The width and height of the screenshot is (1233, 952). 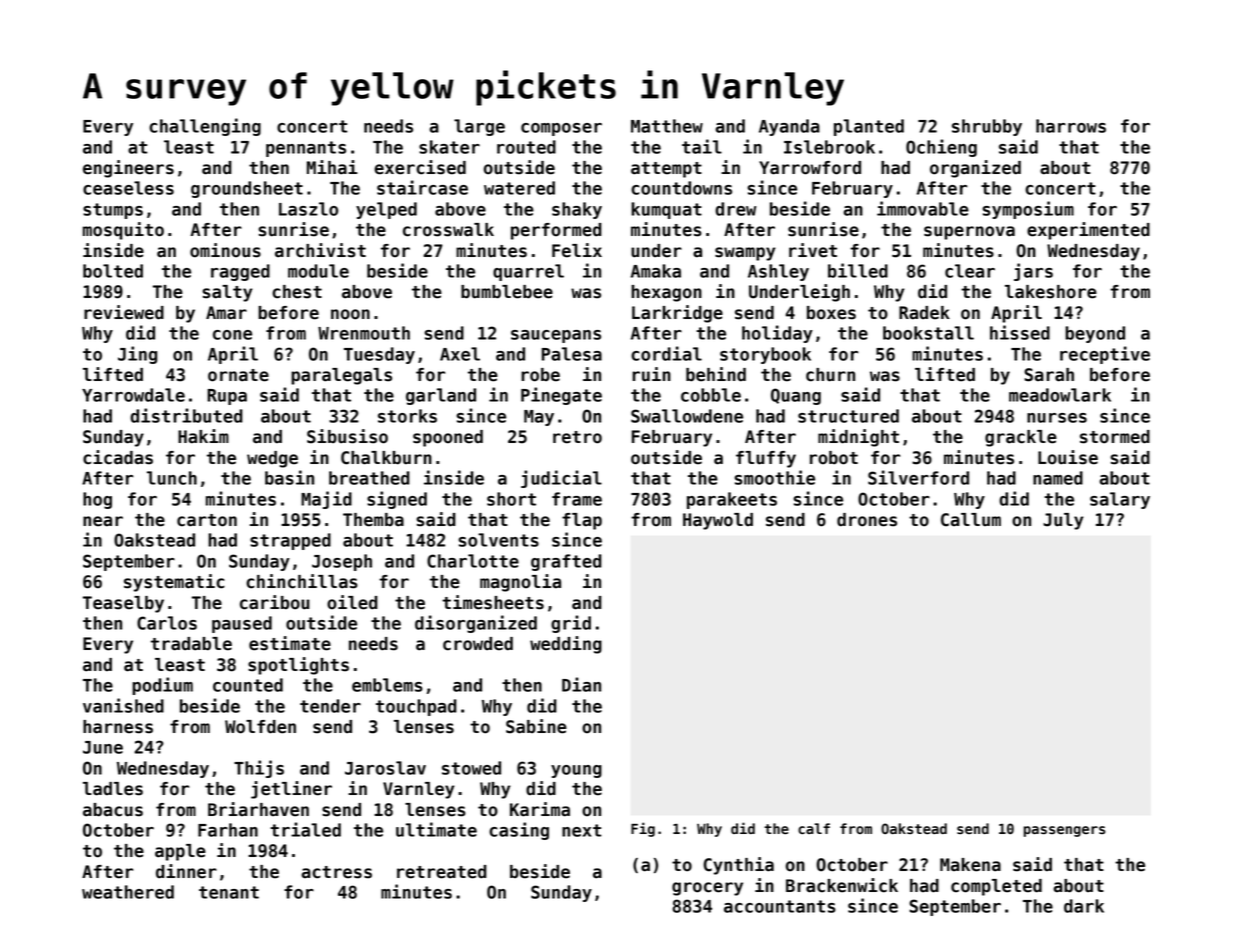 I want to click on July, so click(x=1063, y=521).
